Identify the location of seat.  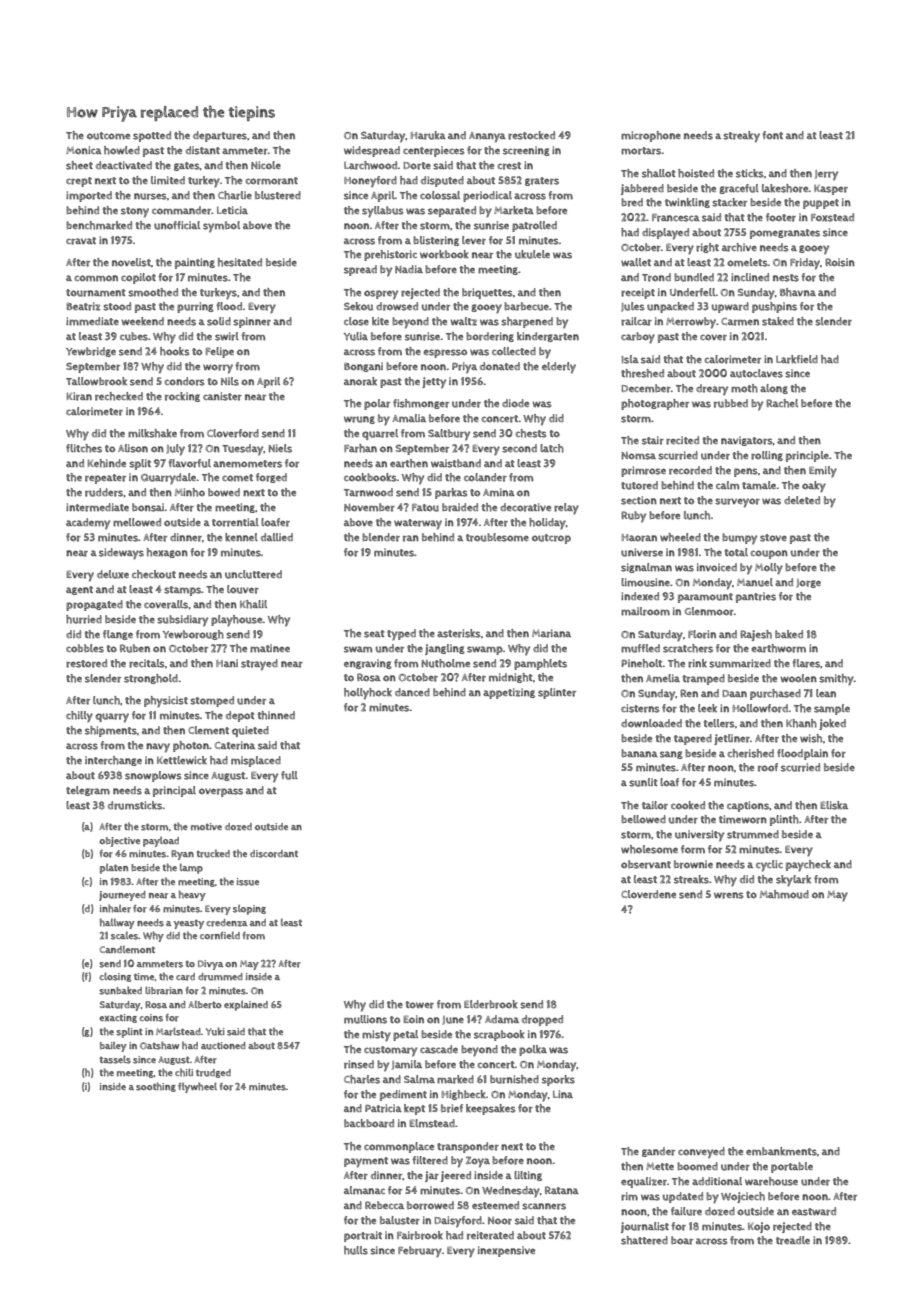
(374, 634).
